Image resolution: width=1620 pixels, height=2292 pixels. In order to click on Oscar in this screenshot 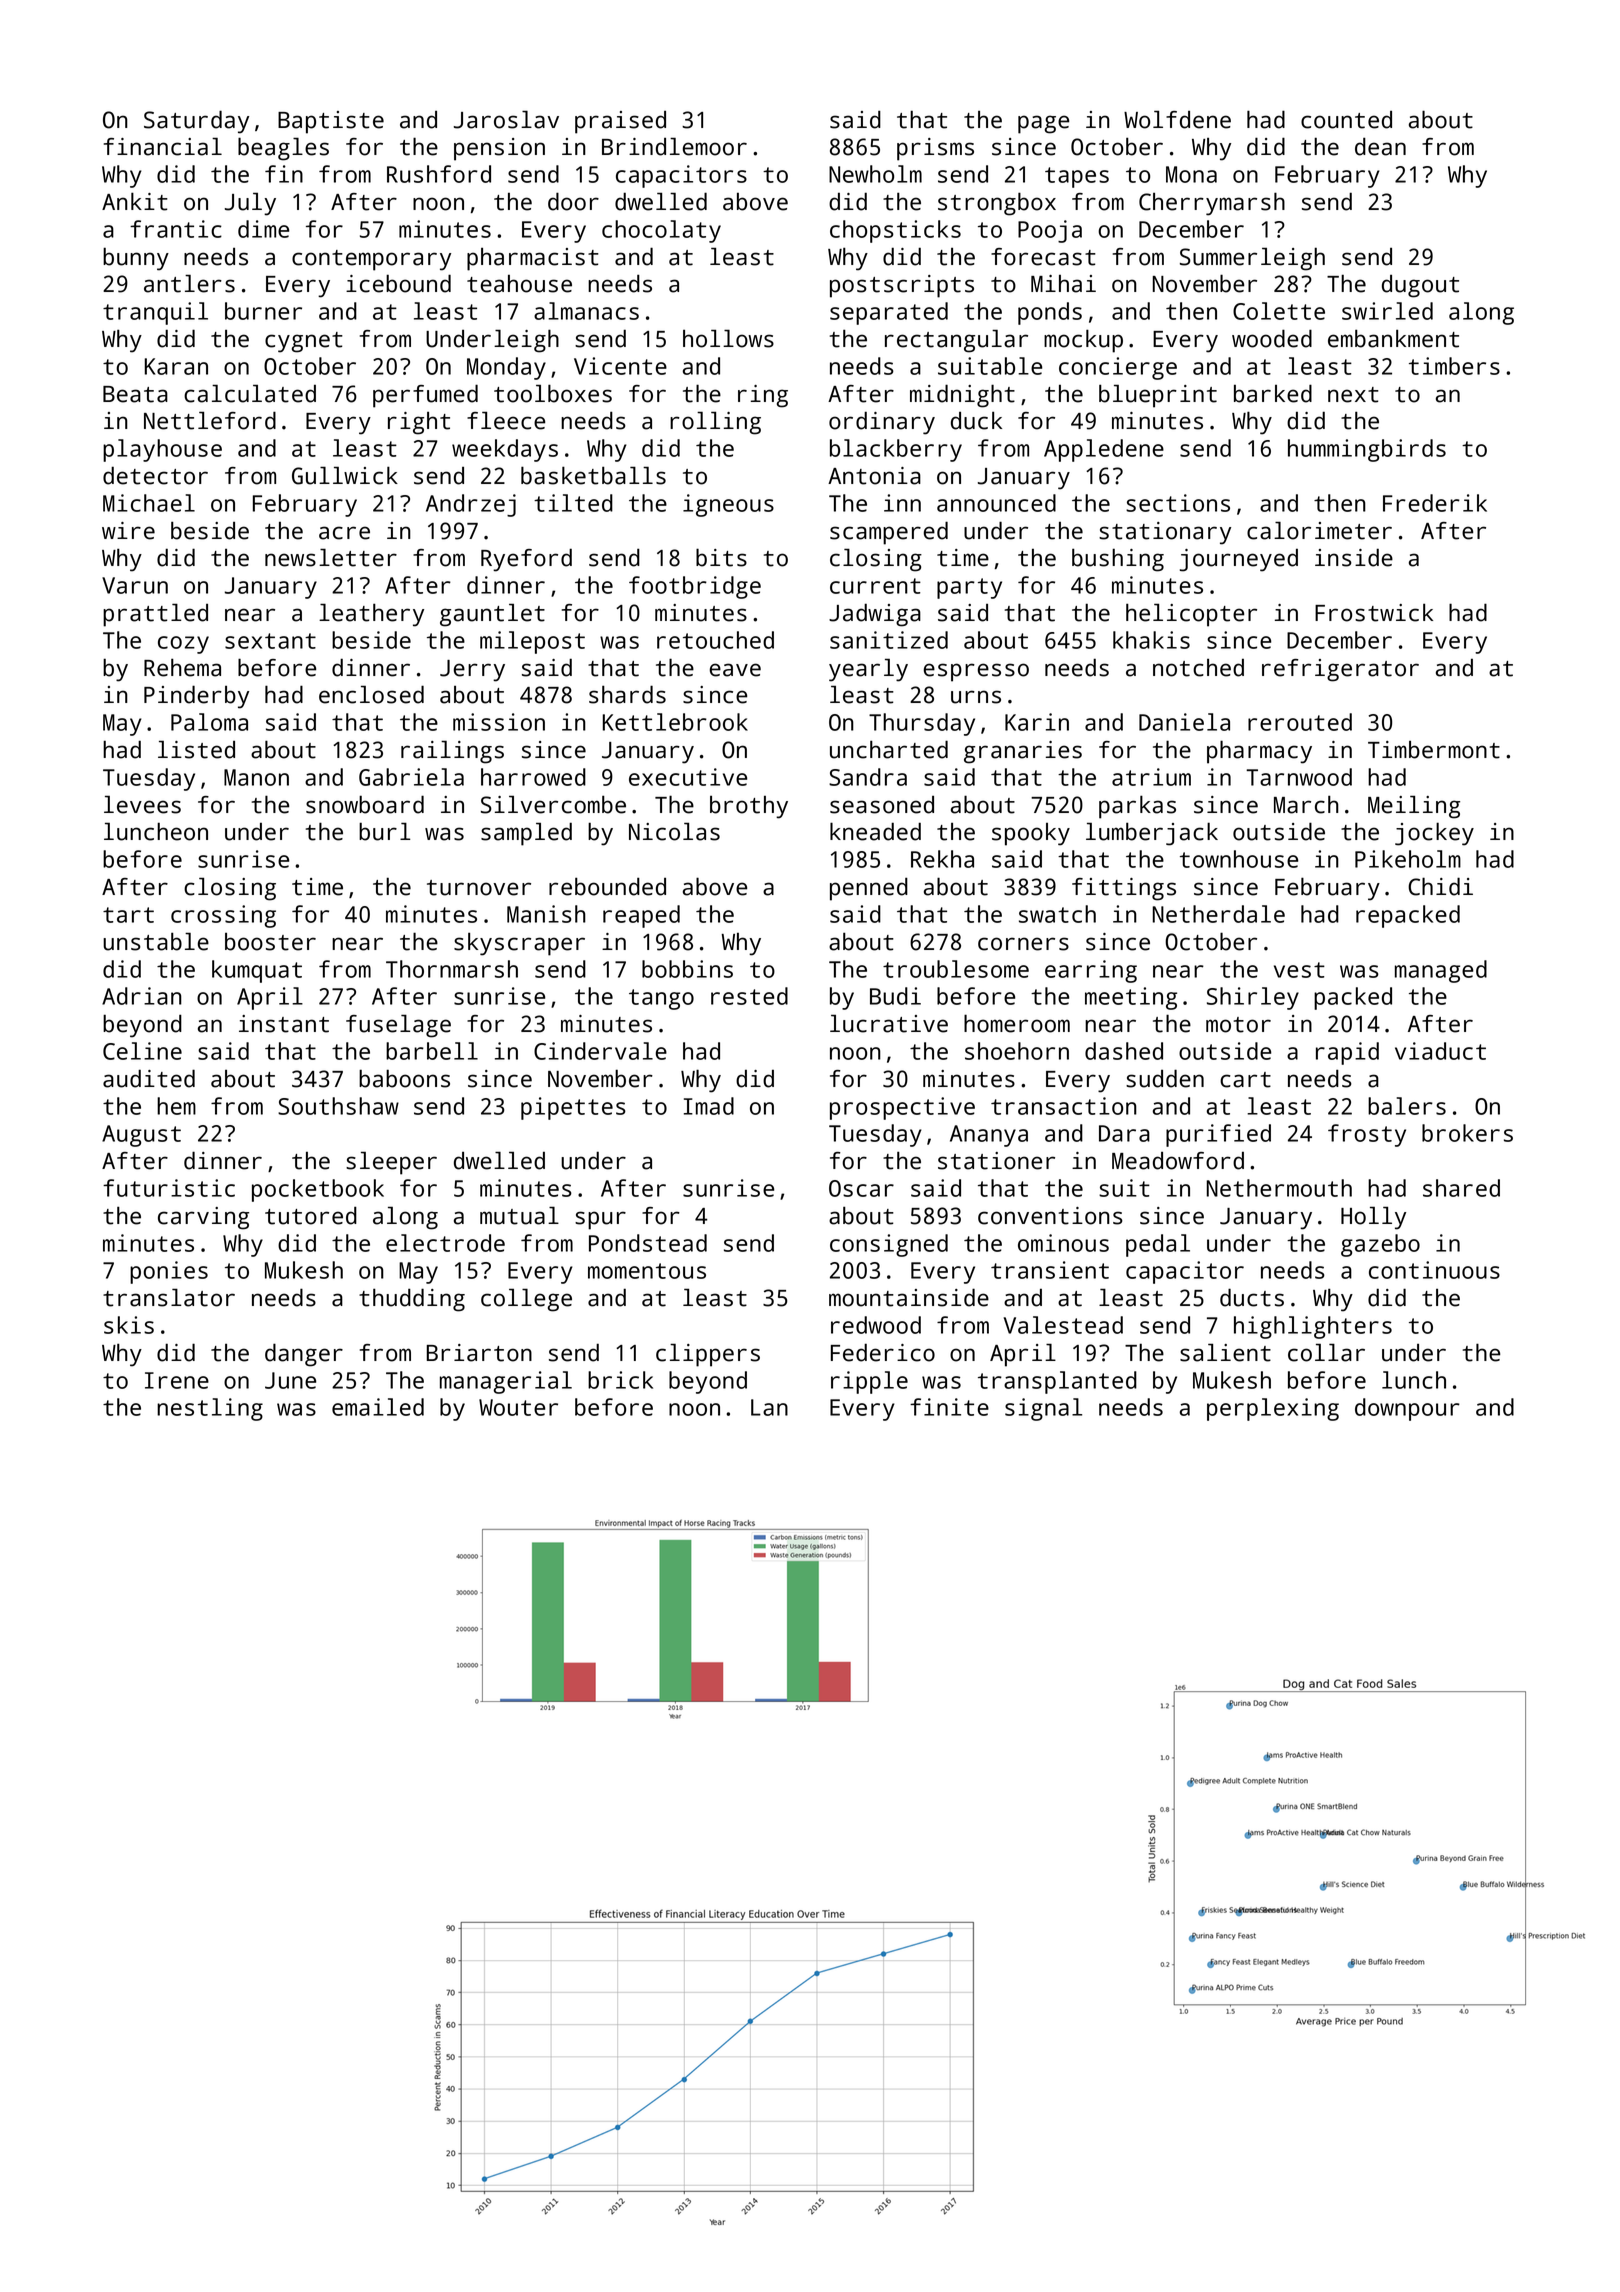, I will do `click(861, 1188)`.
